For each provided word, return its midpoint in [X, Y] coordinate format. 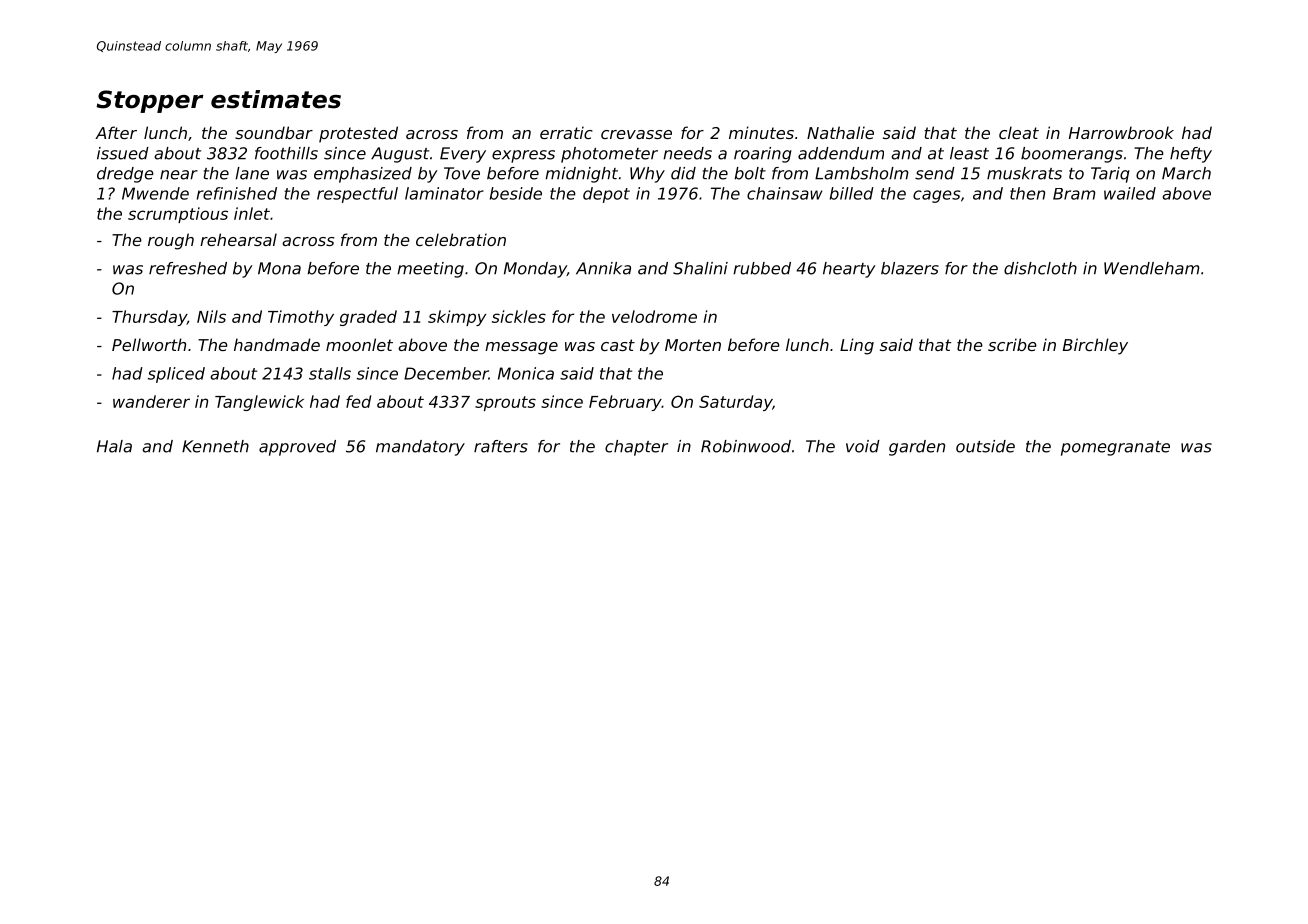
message [521, 348]
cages [936, 196]
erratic [566, 132]
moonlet [359, 344]
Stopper [150, 101]
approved [297, 448]
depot [606, 195]
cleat [1019, 132]
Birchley [1095, 346]
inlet [252, 213]
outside [985, 446]
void [863, 446]
